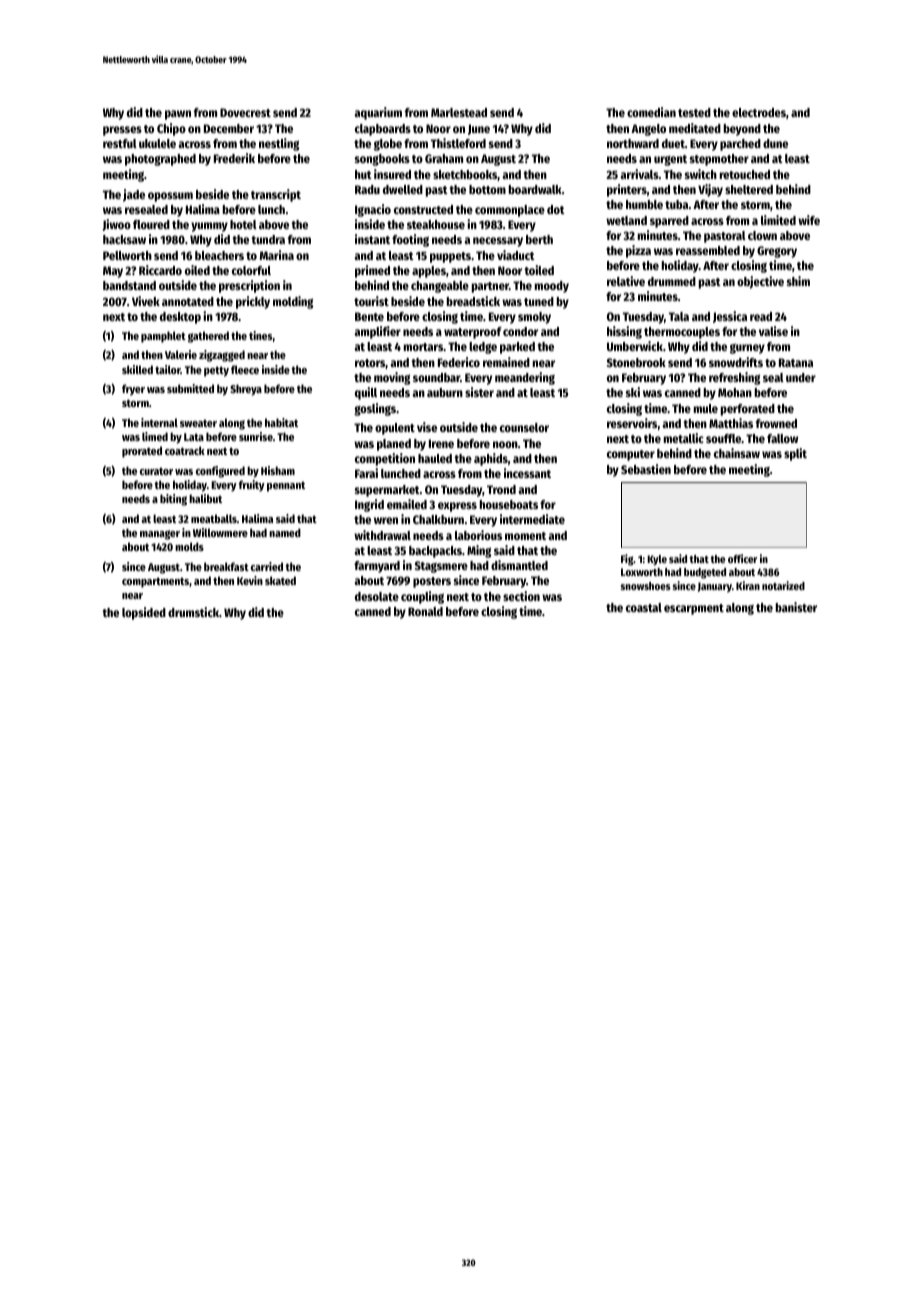  Describe the element at coordinates (133, 390) in the screenshot. I see `fryer` at that location.
